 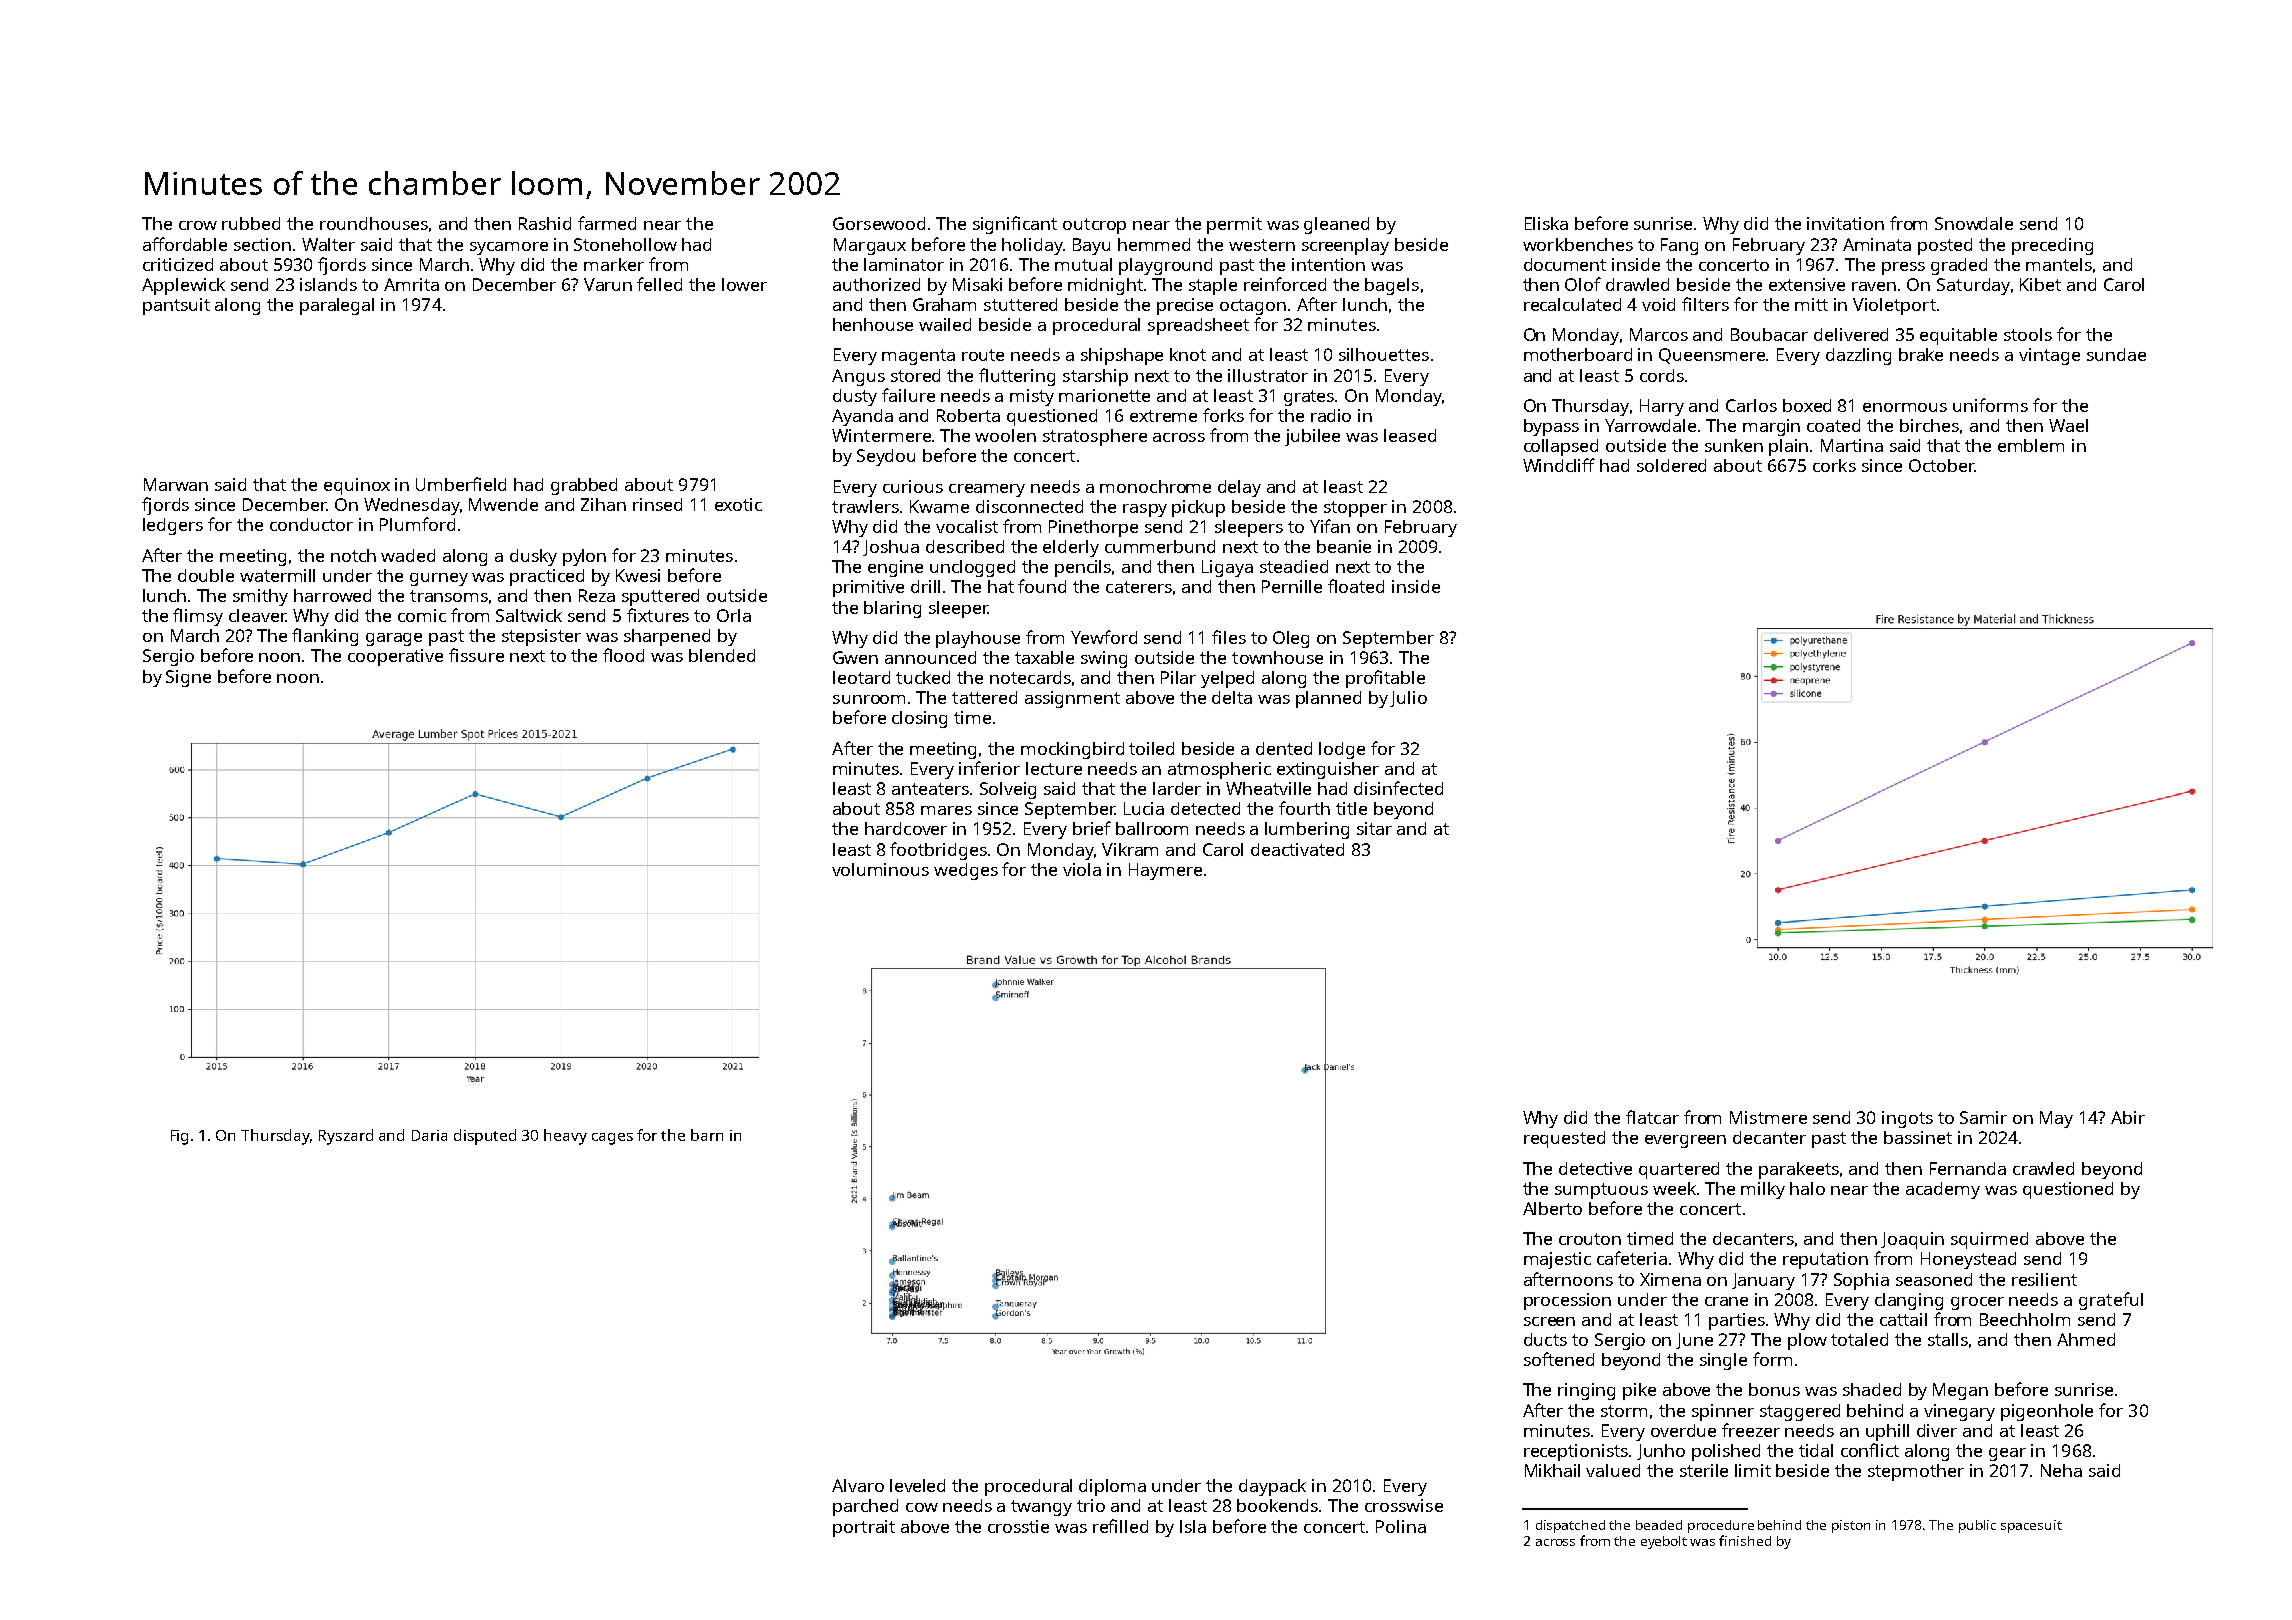 I want to click on barn, so click(x=707, y=1135).
